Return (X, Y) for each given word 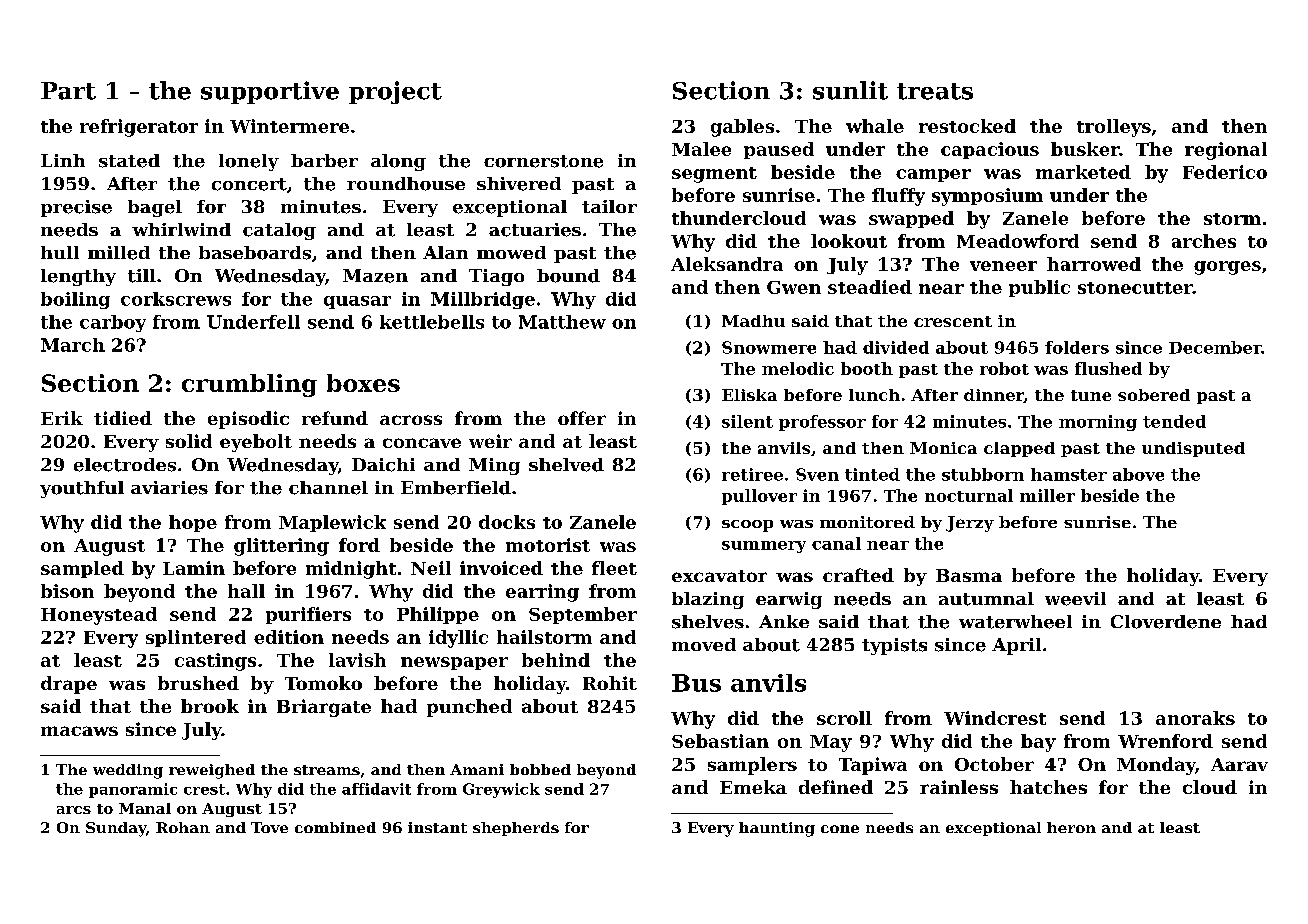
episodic (248, 420)
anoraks (1195, 718)
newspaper (454, 663)
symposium (987, 197)
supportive (270, 92)
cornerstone (543, 161)
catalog (279, 231)
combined (335, 827)
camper (933, 175)
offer (582, 418)
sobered (1154, 395)
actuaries (535, 230)
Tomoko (323, 683)
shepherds (516, 829)
